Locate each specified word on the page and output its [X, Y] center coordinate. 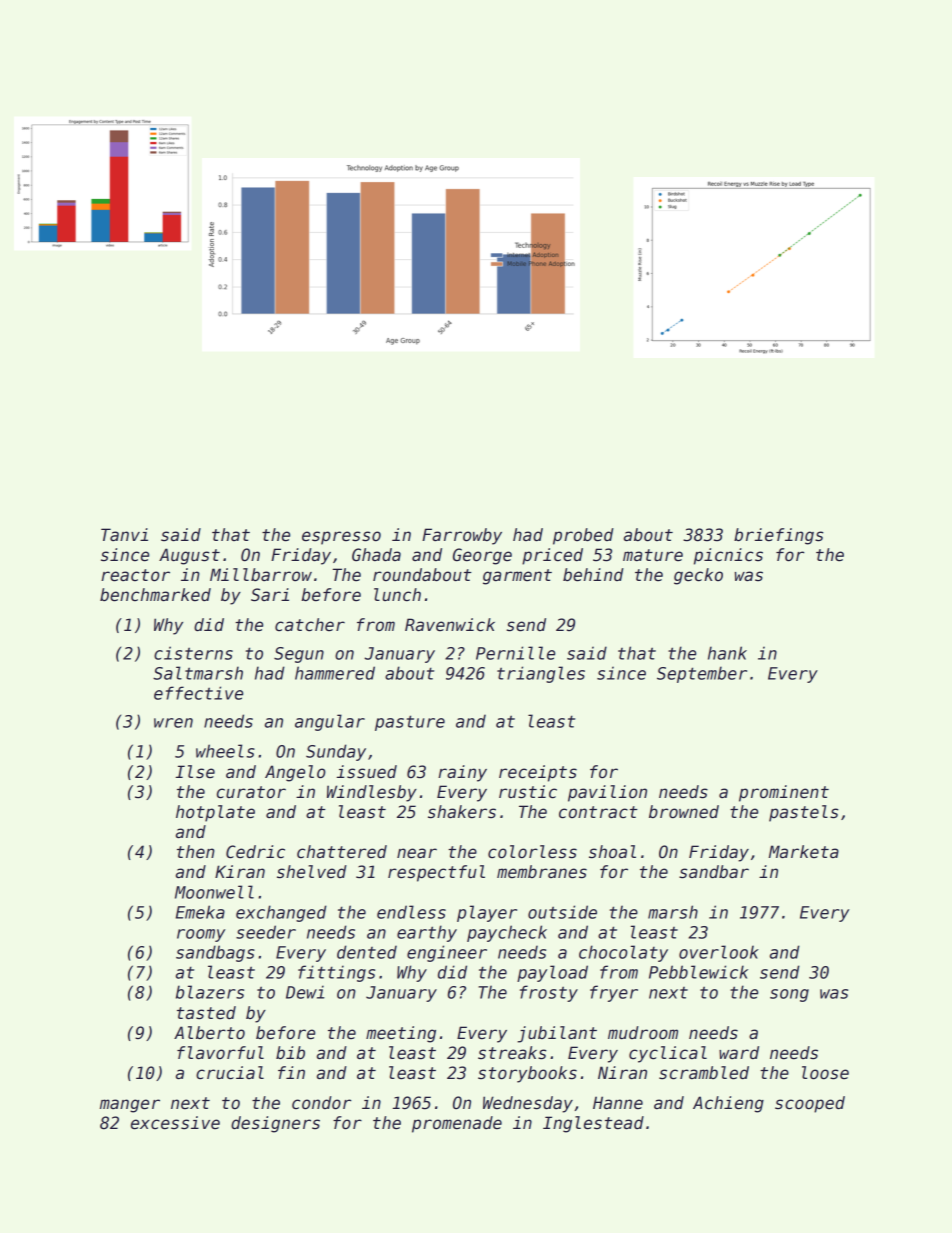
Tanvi [124, 534]
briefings [778, 536]
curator [251, 792]
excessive [175, 1123]
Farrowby [462, 536]
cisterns [193, 653]
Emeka [200, 912]
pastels [803, 813]
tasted [206, 1013]
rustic [528, 792]
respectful [436, 873]
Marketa [804, 852]
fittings [336, 973]
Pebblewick [698, 972]
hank [727, 653]
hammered [335, 673]
